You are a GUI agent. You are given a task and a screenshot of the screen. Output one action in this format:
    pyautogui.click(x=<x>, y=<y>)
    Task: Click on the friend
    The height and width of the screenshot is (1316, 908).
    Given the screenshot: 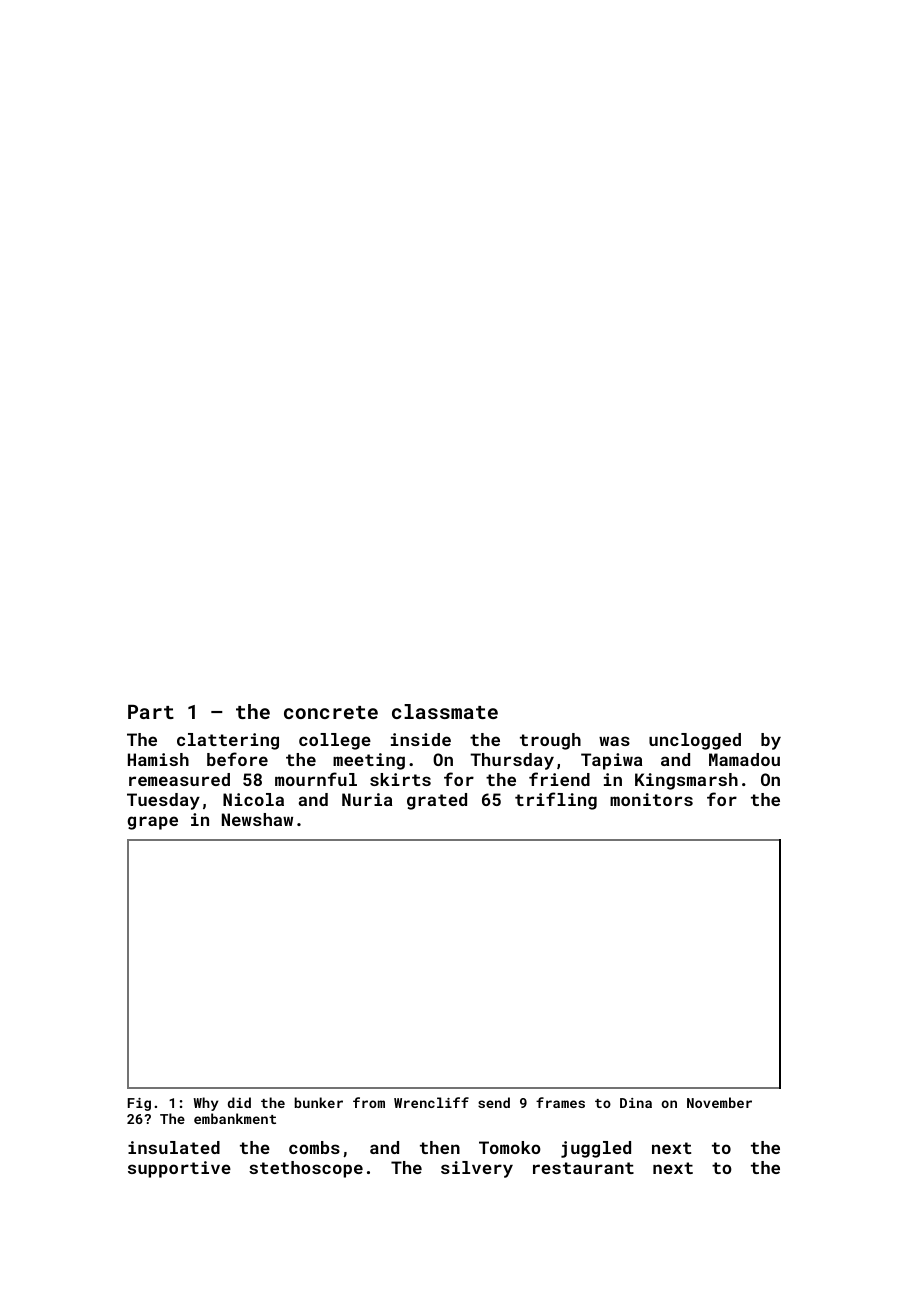 What is the action you would take?
    pyautogui.click(x=559, y=779)
